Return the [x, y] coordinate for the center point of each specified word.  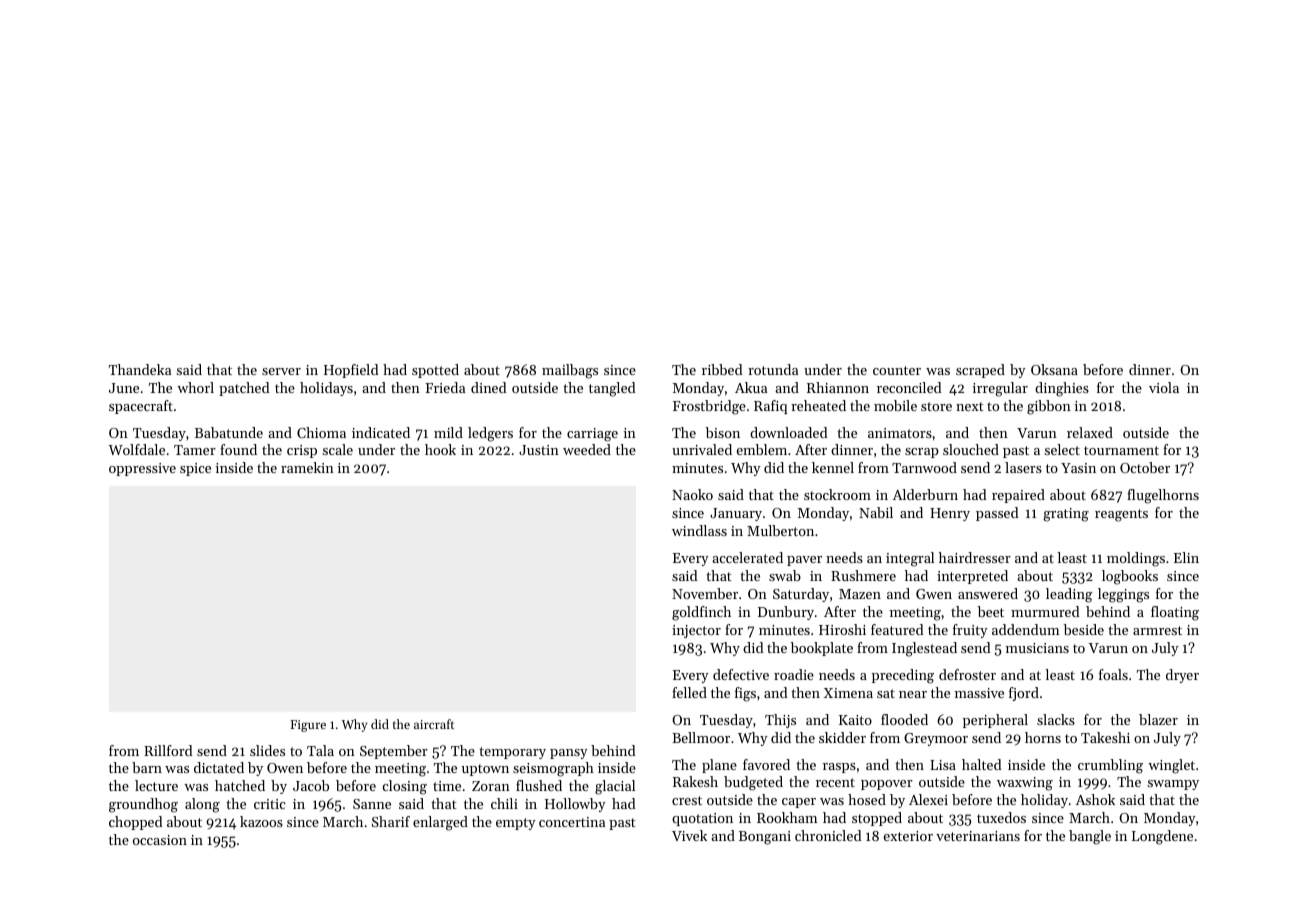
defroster [967, 674]
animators [900, 433]
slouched [971, 449]
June [124, 388]
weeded [587, 449]
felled [689, 692]
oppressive [142, 469]
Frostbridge [709, 407]
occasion [160, 840]
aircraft [434, 724]
